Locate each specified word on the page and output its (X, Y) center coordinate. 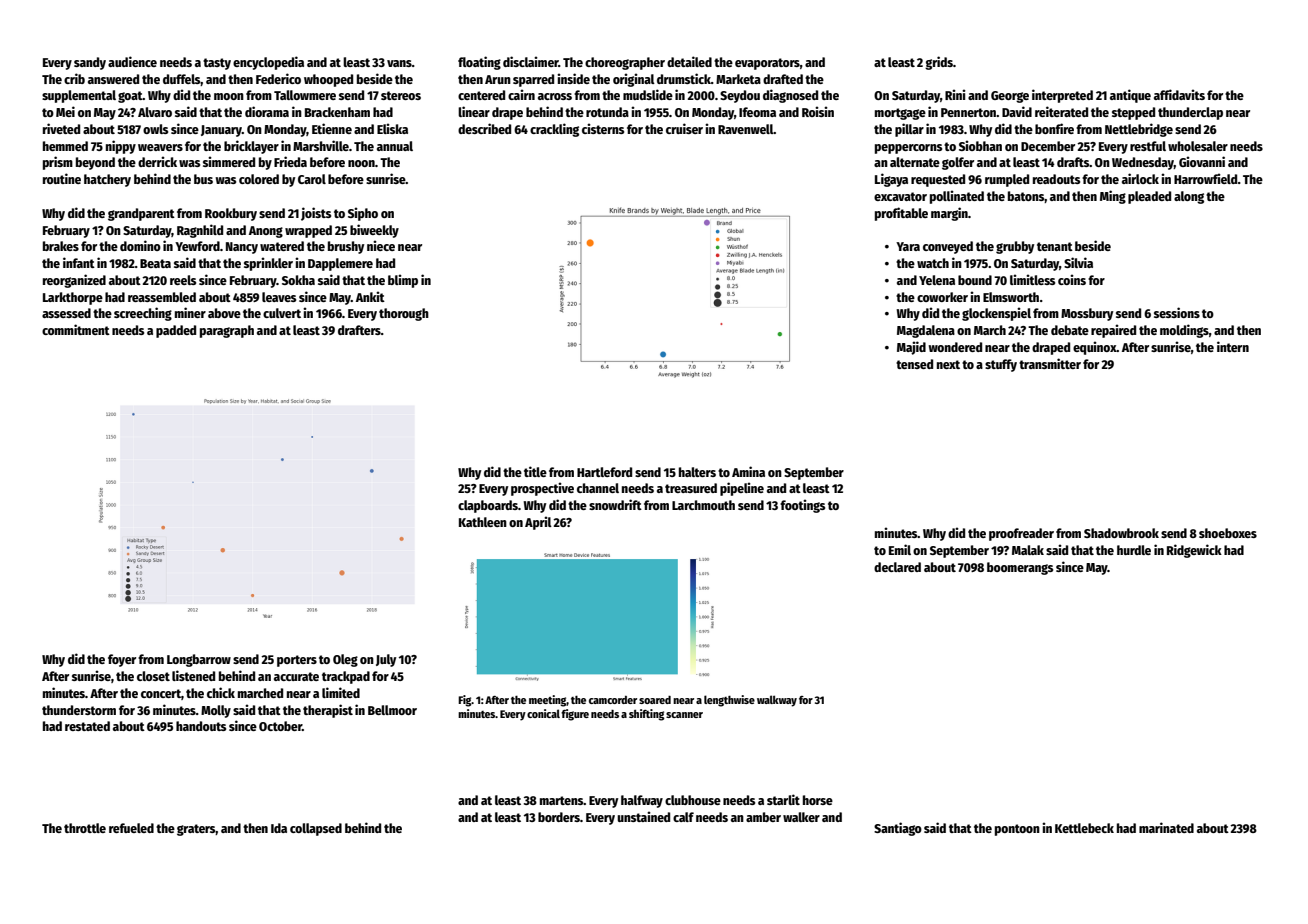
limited (341, 692)
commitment (76, 329)
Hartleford (604, 472)
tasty (217, 64)
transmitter (1050, 363)
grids (939, 63)
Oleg (345, 660)
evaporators (767, 64)
